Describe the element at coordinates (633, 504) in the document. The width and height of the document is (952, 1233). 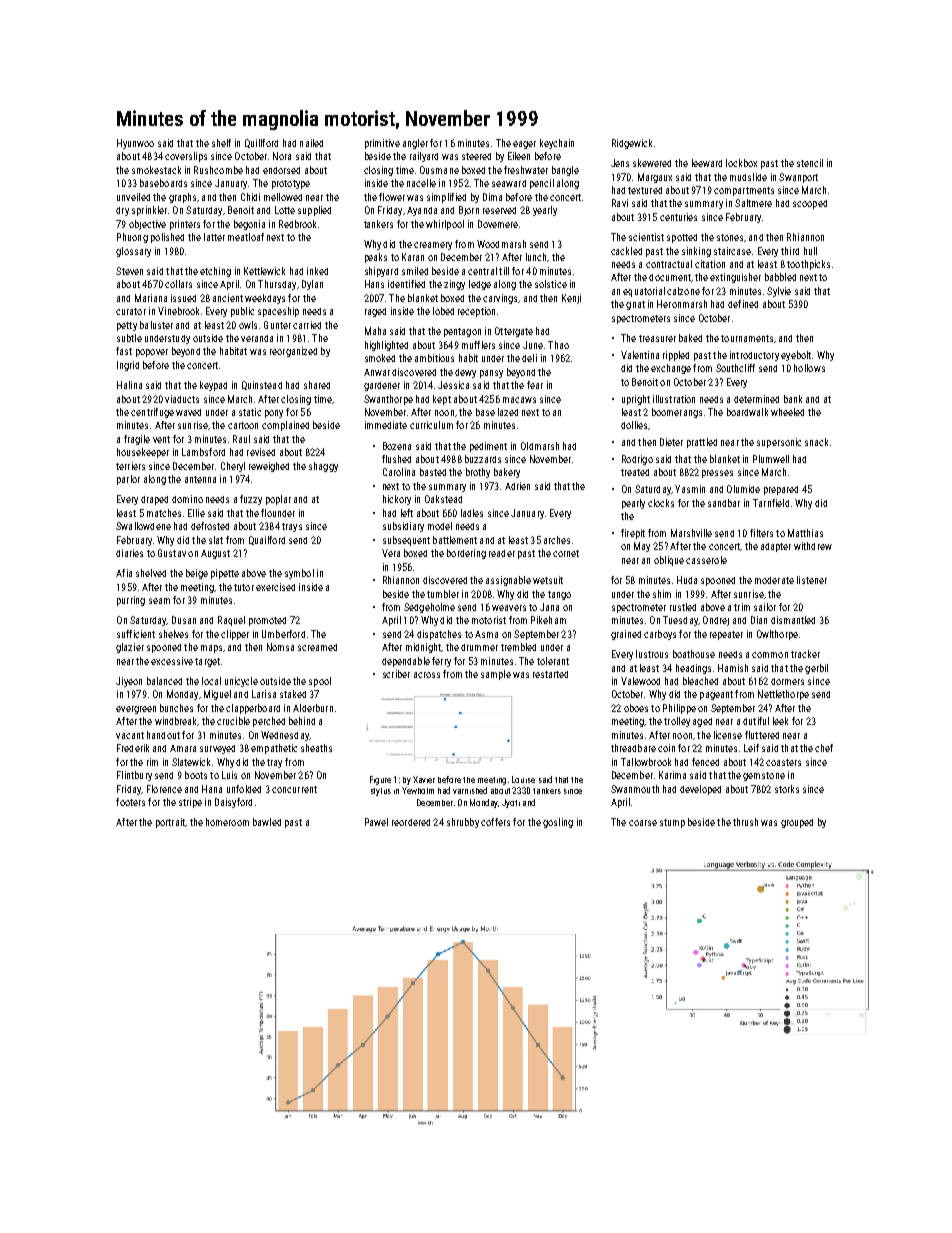
I see `pearly` at that location.
